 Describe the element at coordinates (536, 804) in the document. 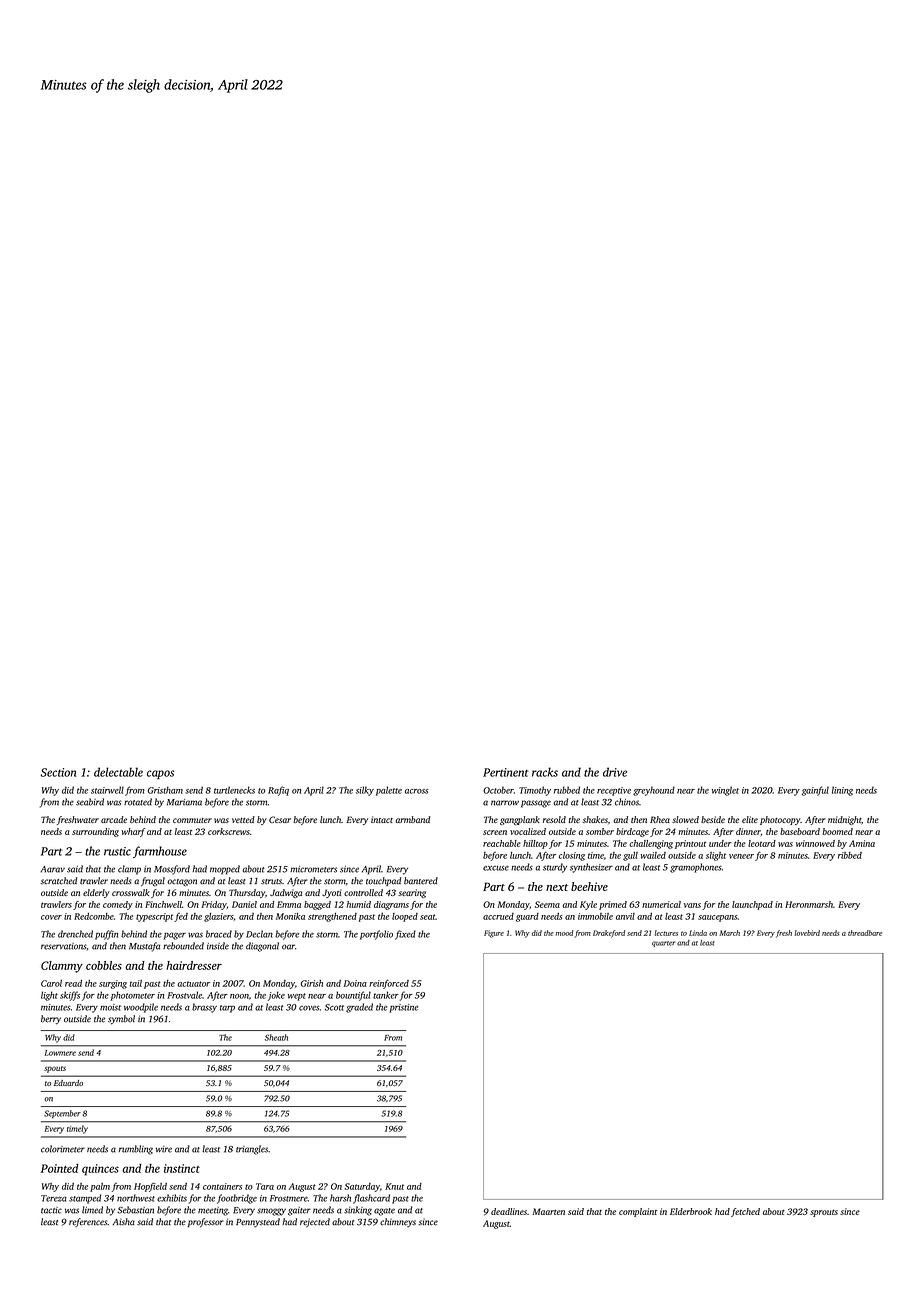

I see `passage` at that location.
